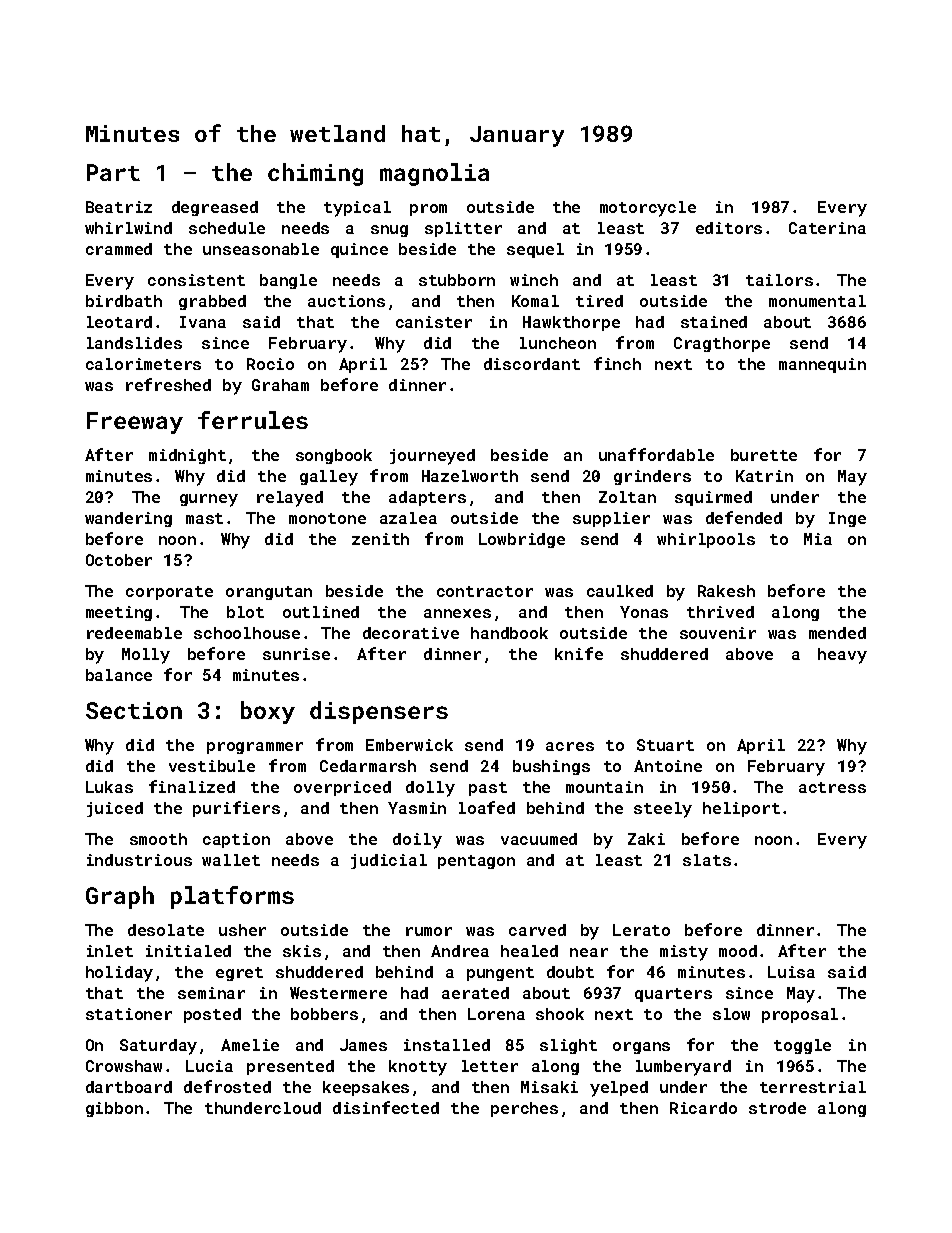 The width and height of the screenshot is (952, 1233). What do you see at coordinates (119, 613) in the screenshot?
I see `meeting` at bounding box center [119, 613].
